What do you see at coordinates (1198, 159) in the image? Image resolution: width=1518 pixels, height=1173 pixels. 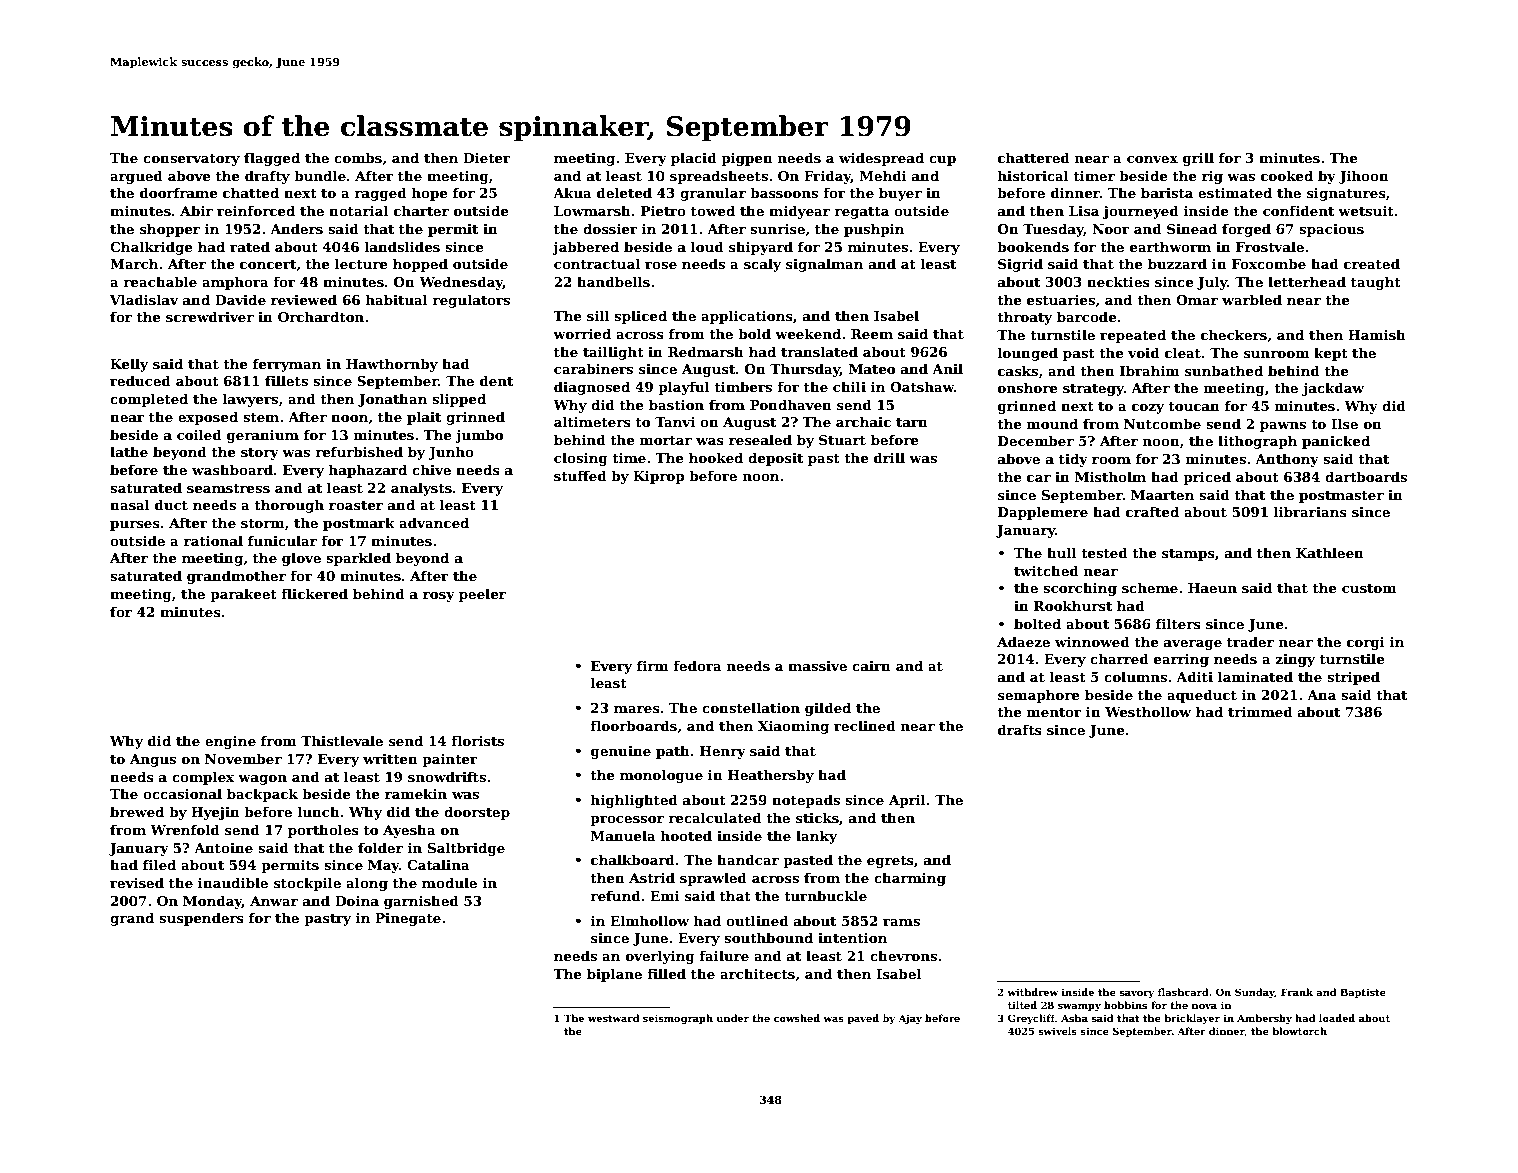 I see `grill` at bounding box center [1198, 159].
